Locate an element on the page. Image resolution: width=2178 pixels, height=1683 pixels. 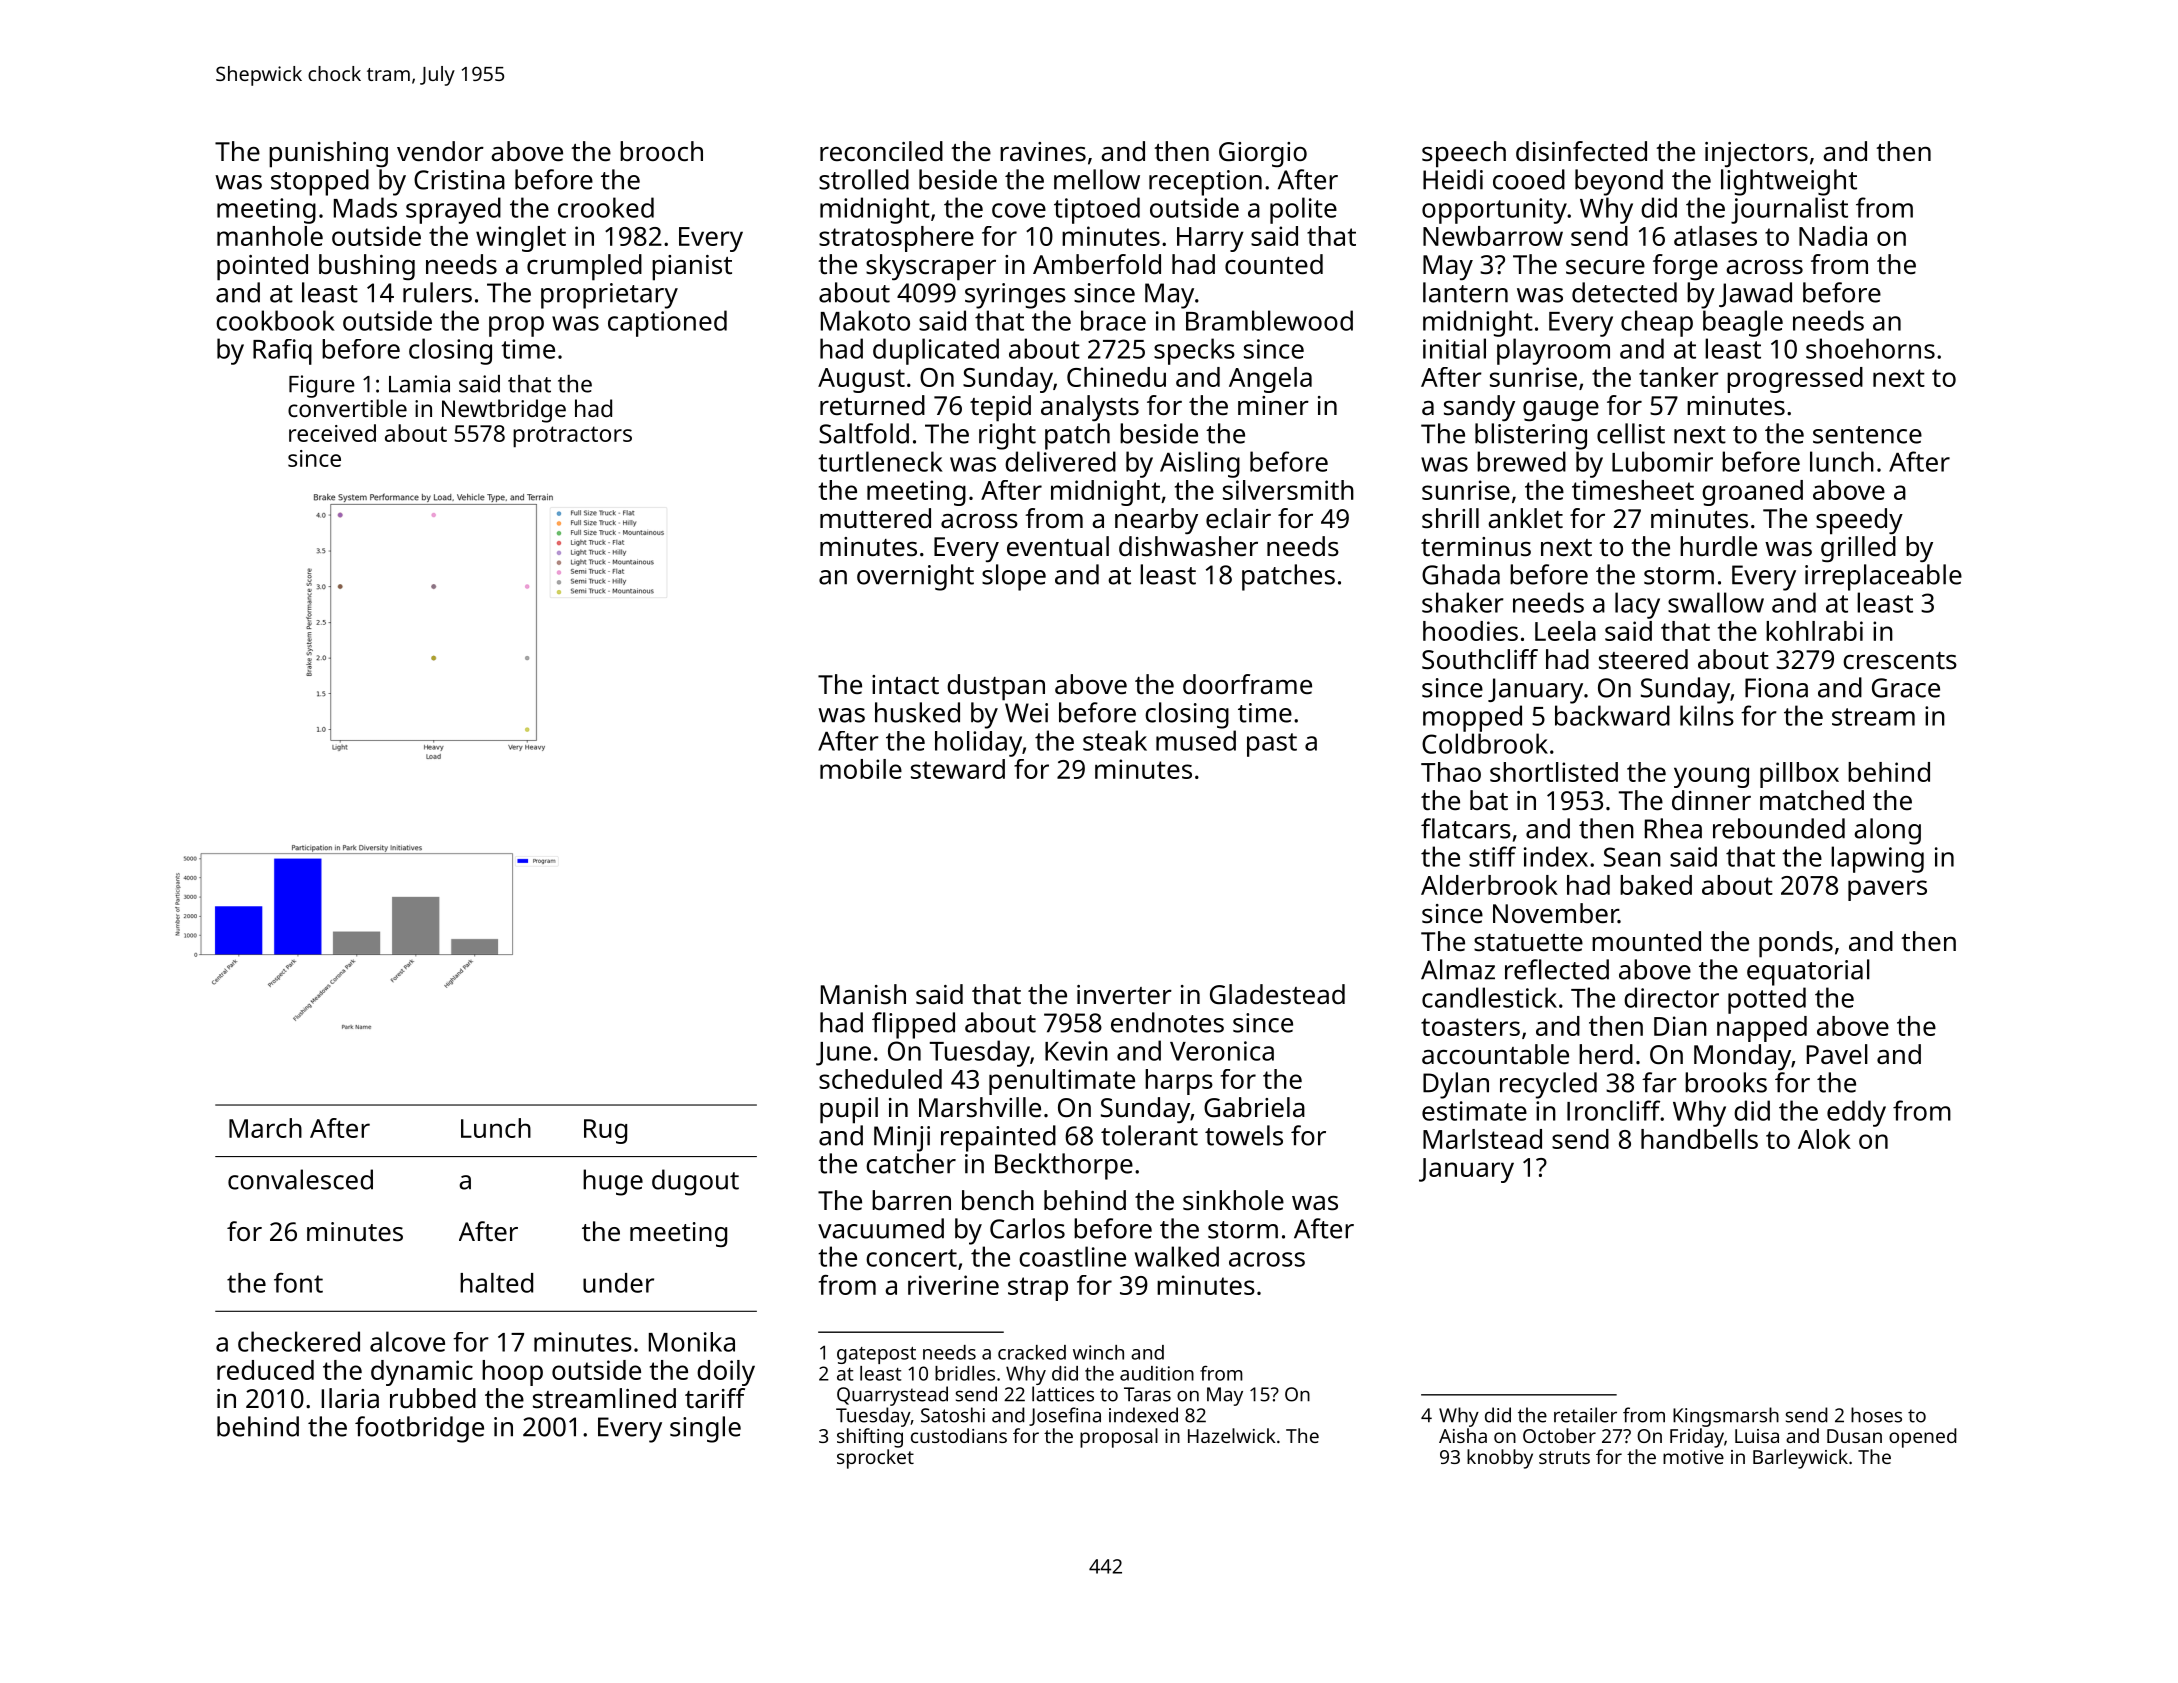
footbridge is located at coordinates (419, 1429).
